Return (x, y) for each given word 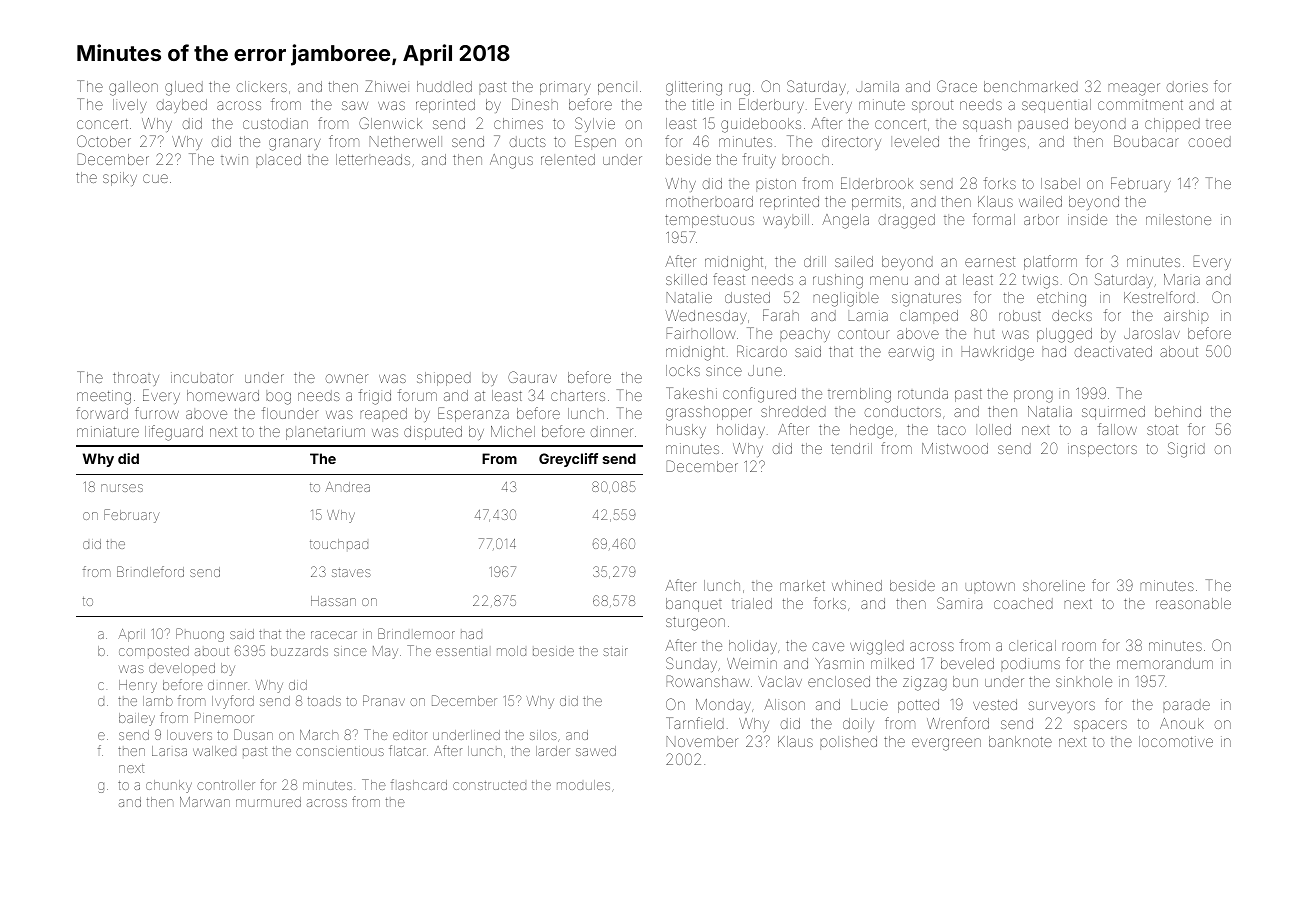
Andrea (347, 487)
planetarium (325, 433)
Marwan (205, 802)
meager (1134, 89)
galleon (133, 88)
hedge (871, 431)
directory (851, 143)
